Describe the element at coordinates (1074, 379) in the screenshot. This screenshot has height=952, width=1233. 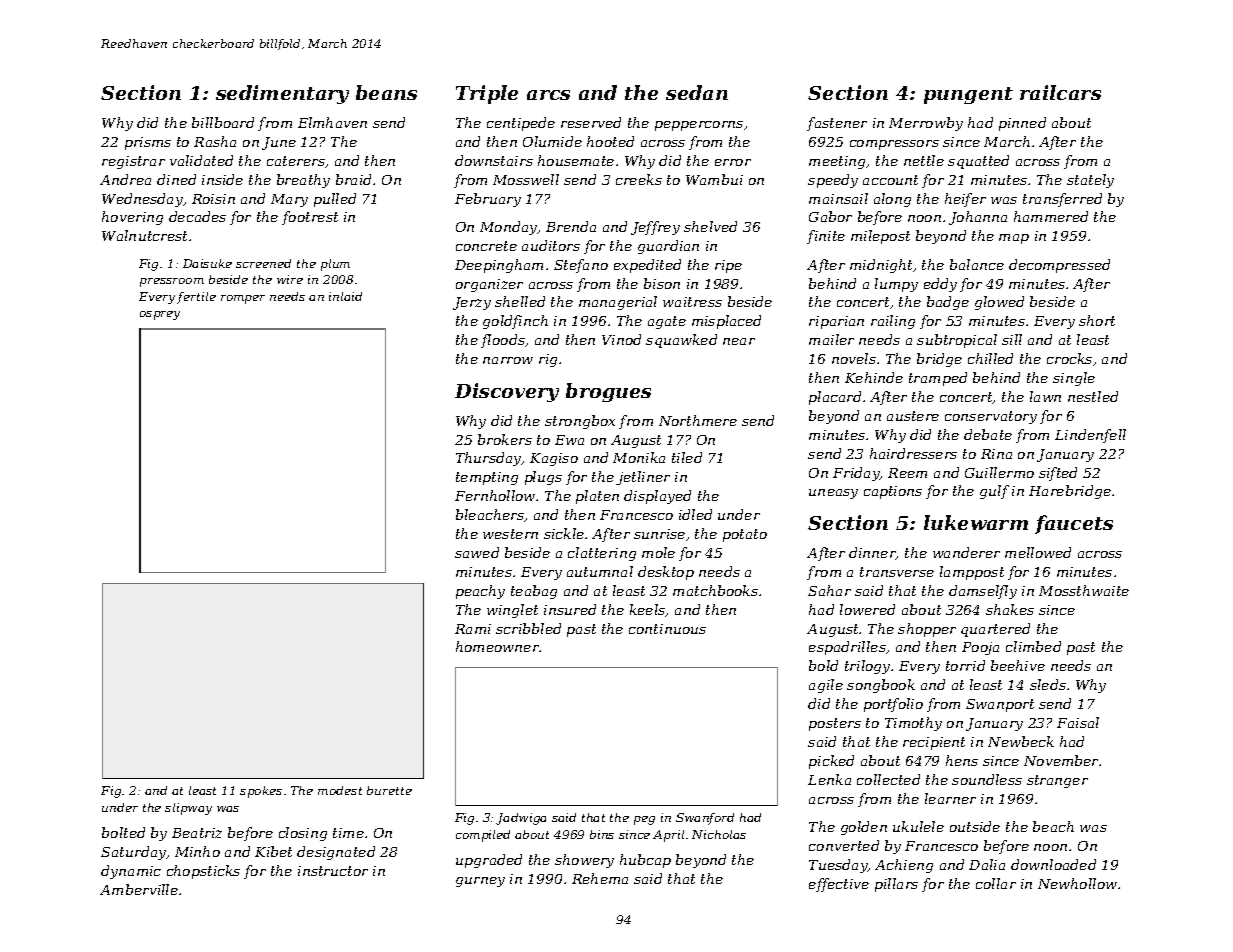
I see `single` at that location.
